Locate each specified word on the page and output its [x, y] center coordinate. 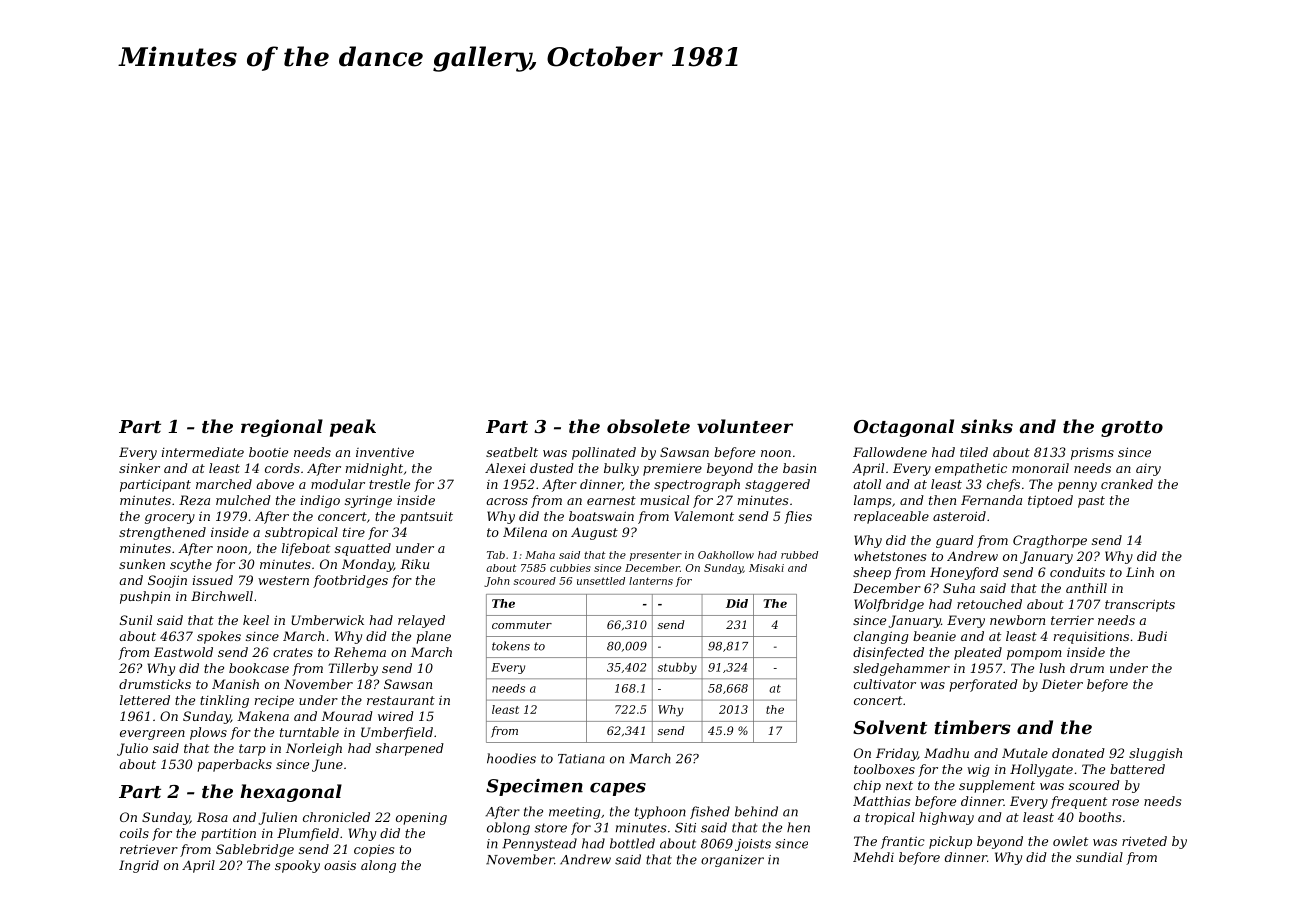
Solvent [890, 727]
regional [282, 428]
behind [756, 811]
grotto [1132, 429]
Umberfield [397, 733]
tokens [511, 646]
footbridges [350, 581]
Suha [959, 588]
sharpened [410, 749]
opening [421, 819]
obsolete [648, 426]
